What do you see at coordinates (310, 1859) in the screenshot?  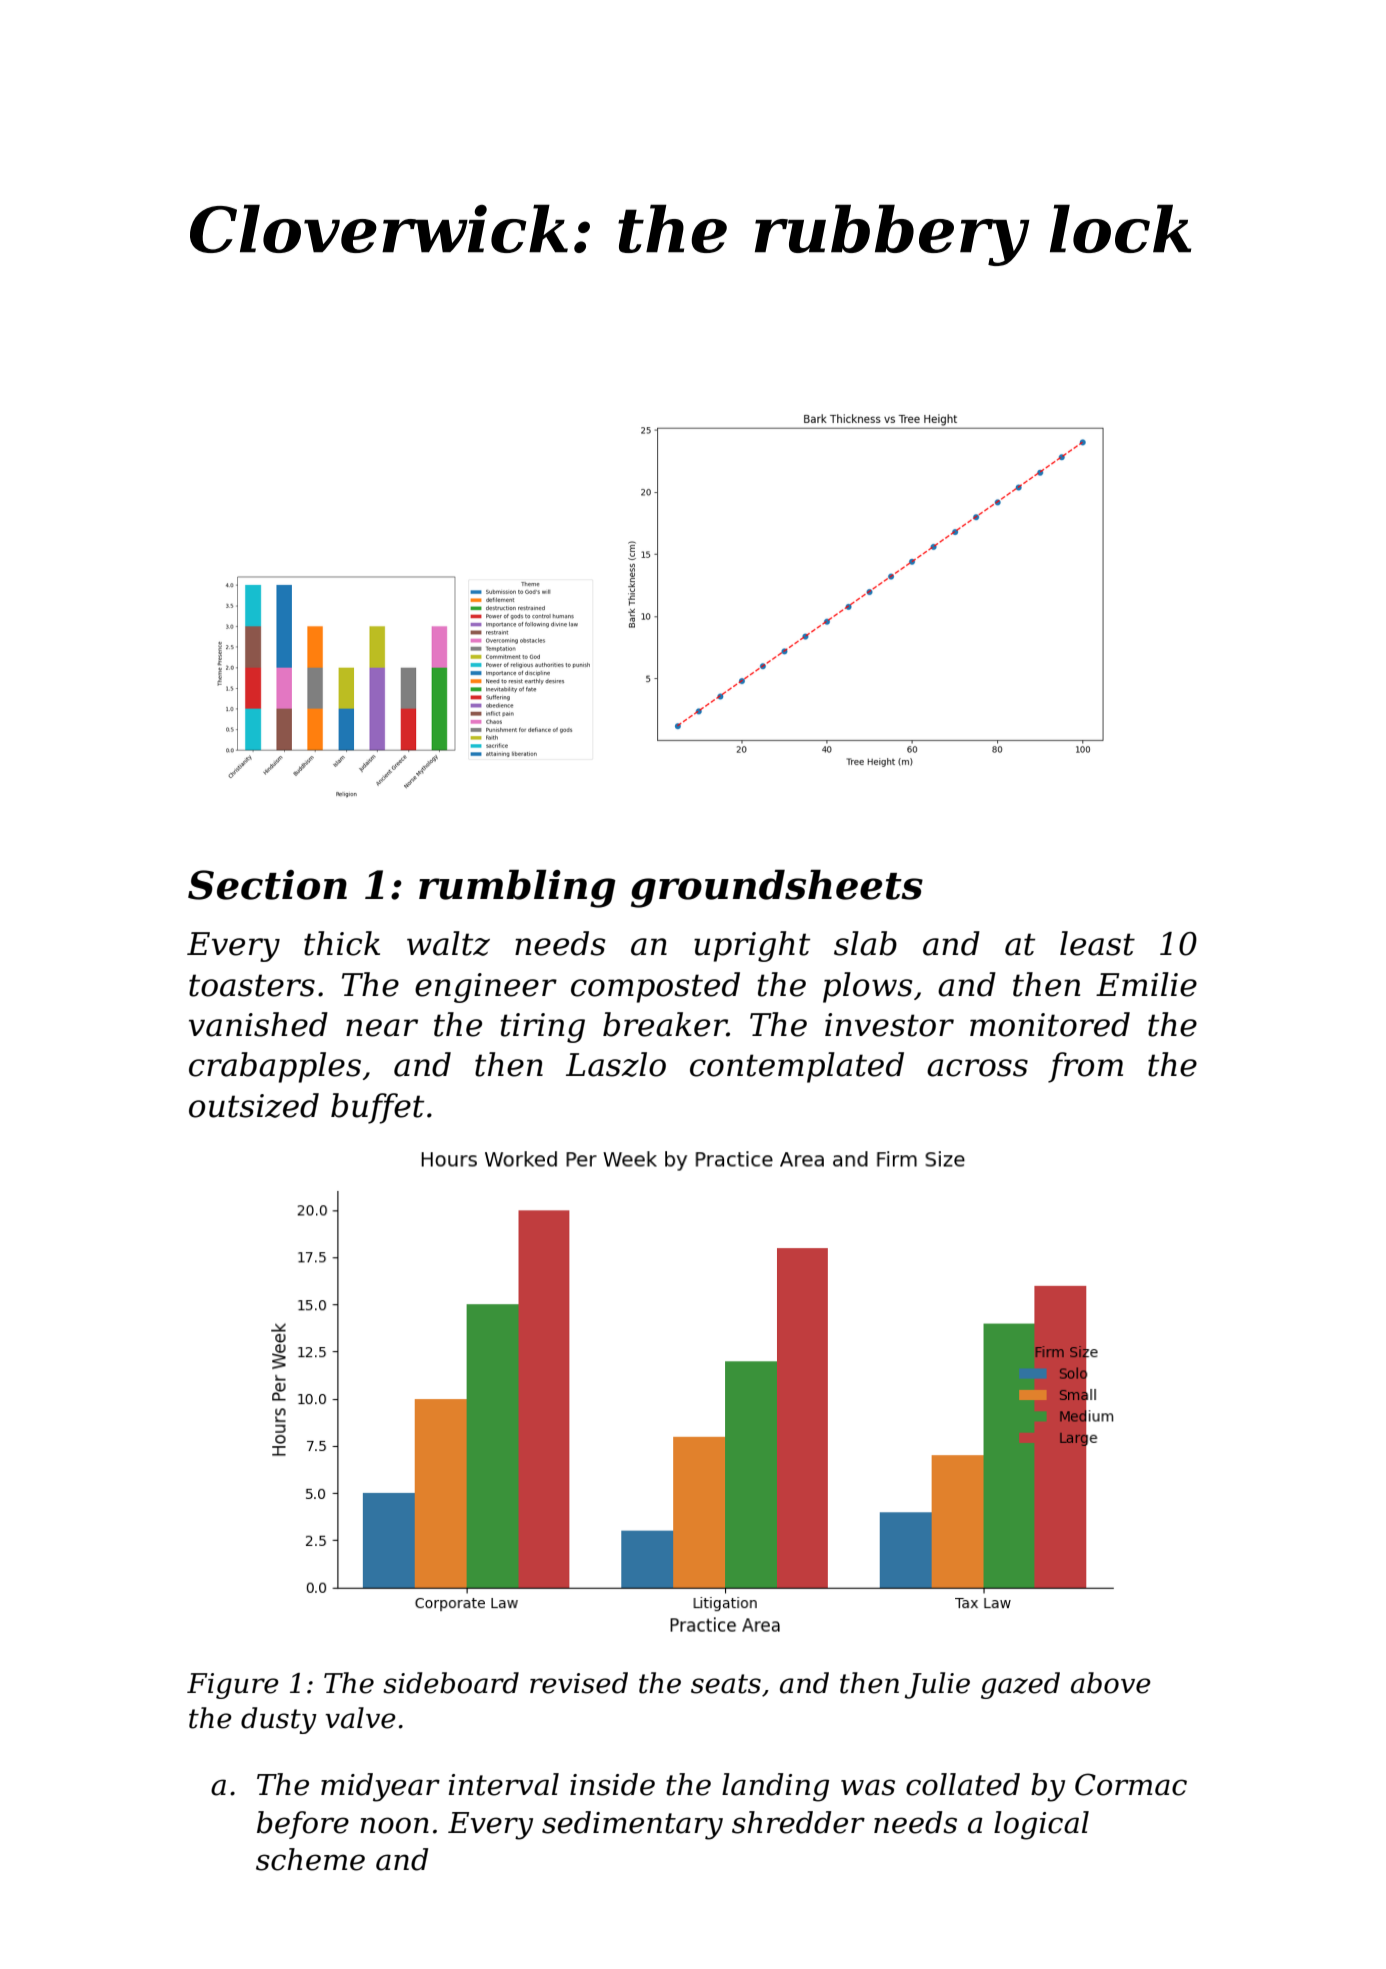 I see `scheme` at bounding box center [310, 1859].
